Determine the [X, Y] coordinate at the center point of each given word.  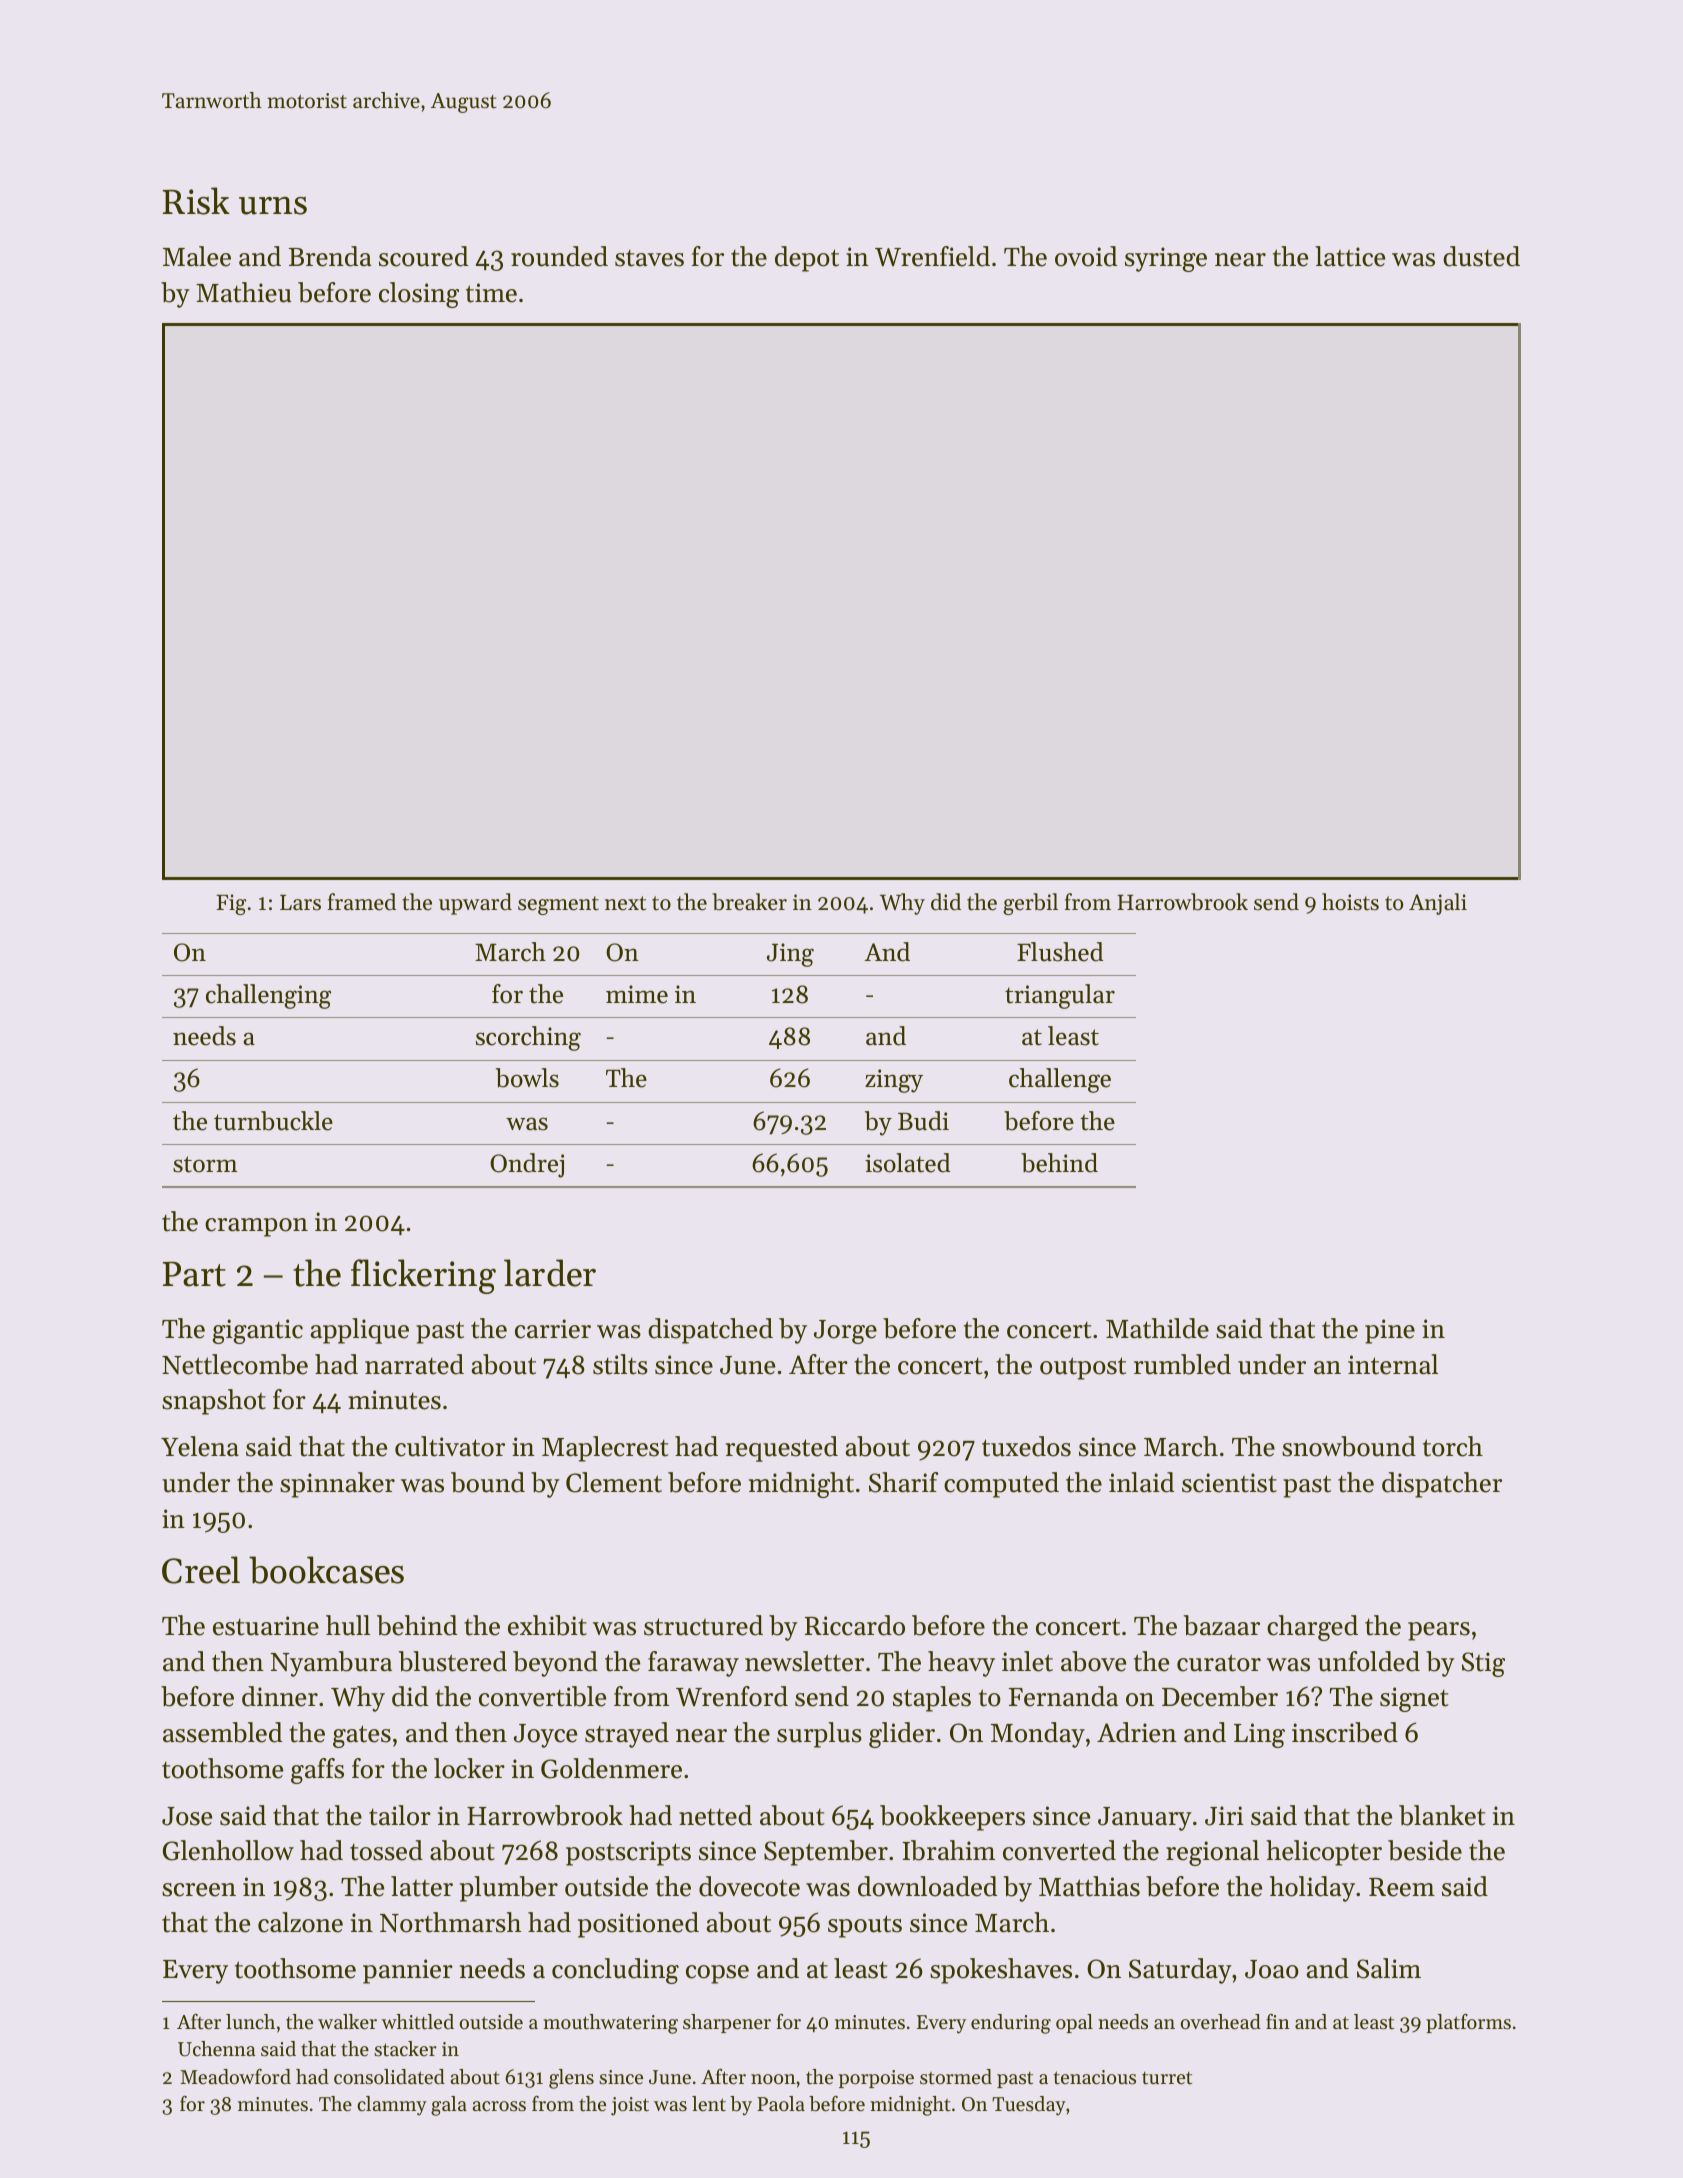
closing [419, 295]
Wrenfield [932, 256]
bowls [527, 1078]
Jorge [845, 1332]
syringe [1166, 259]
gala [449, 2106]
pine [1390, 1331]
